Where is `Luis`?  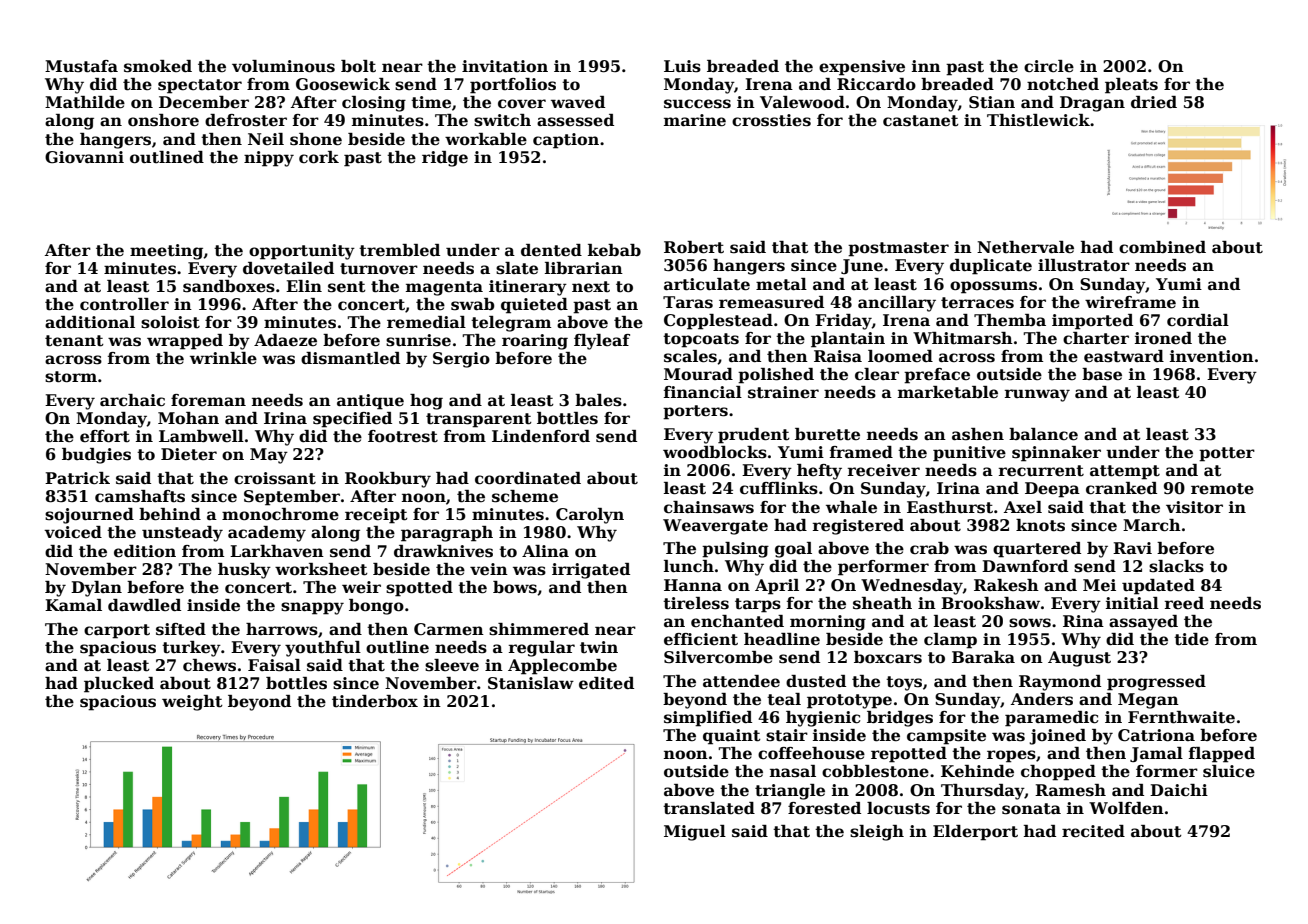 Luis is located at coordinates (682, 66).
